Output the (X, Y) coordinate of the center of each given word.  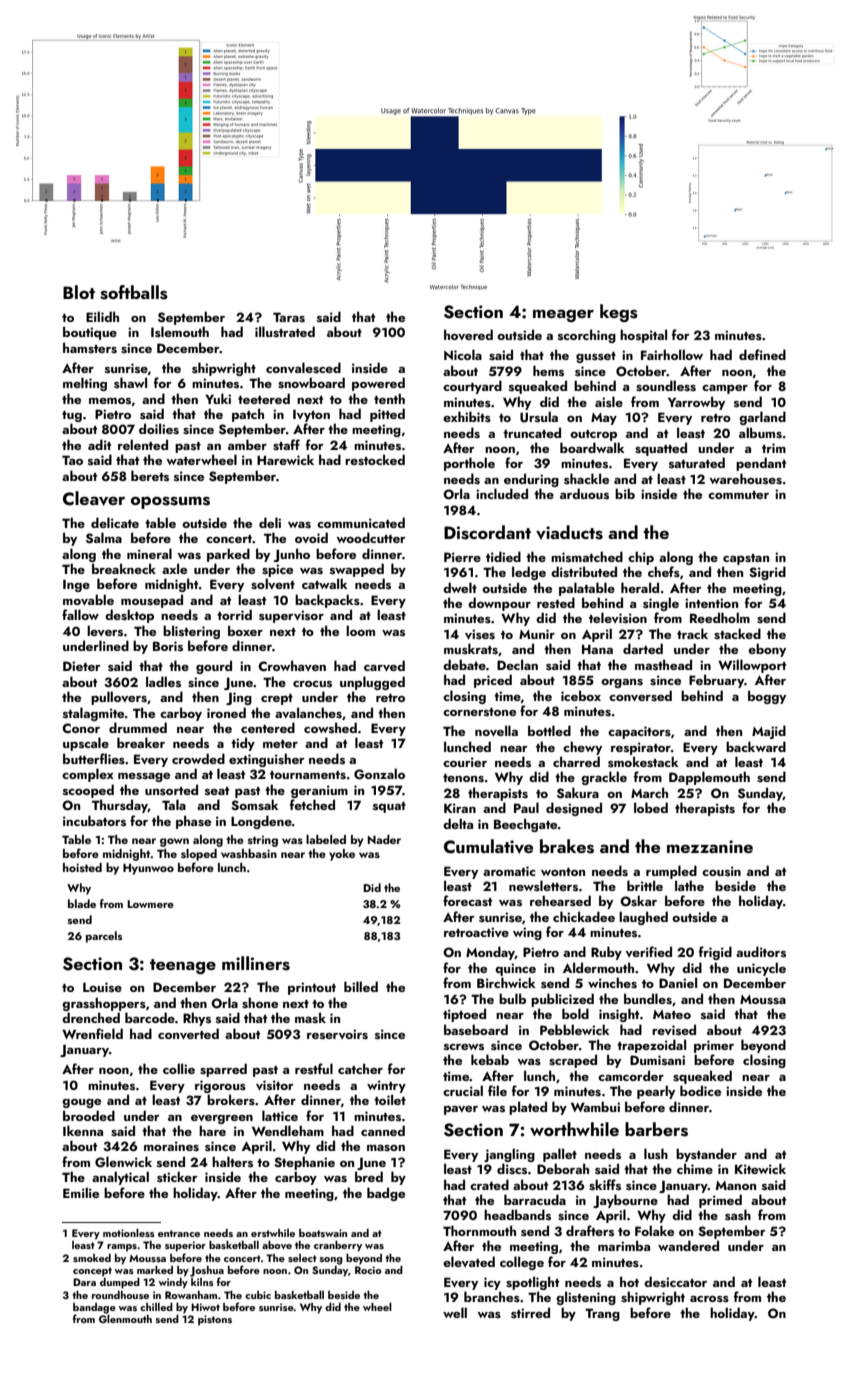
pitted (387, 415)
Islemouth (180, 331)
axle (174, 568)
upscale (86, 744)
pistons (215, 1320)
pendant (761, 464)
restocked (375, 460)
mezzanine (710, 846)
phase (193, 822)
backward (756, 746)
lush (656, 1153)
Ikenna (83, 1130)
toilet (390, 1099)
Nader (384, 839)
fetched (312, 804)
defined (762, 354)
